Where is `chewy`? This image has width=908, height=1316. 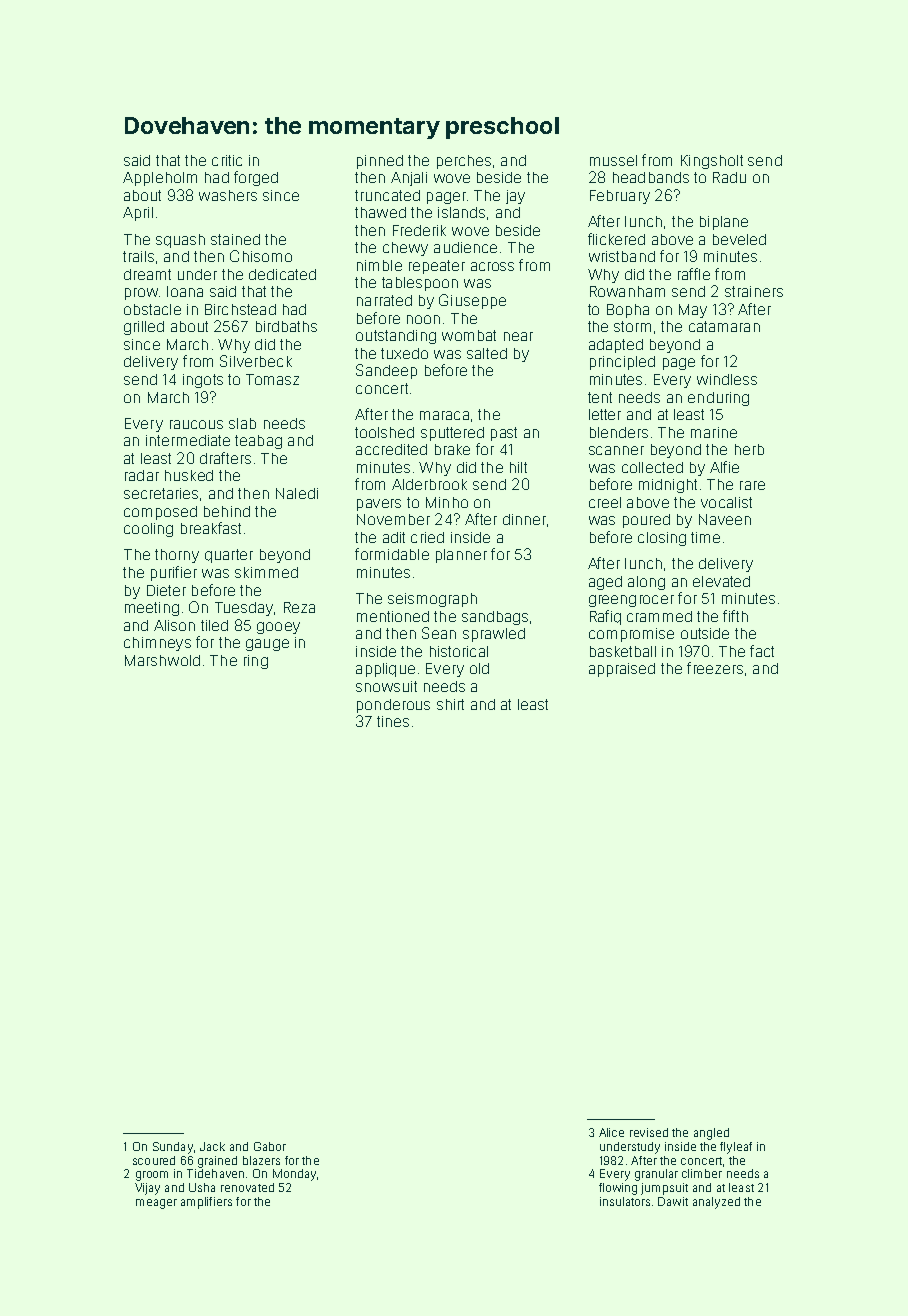
chewy is located at coordinates (405, 249).
